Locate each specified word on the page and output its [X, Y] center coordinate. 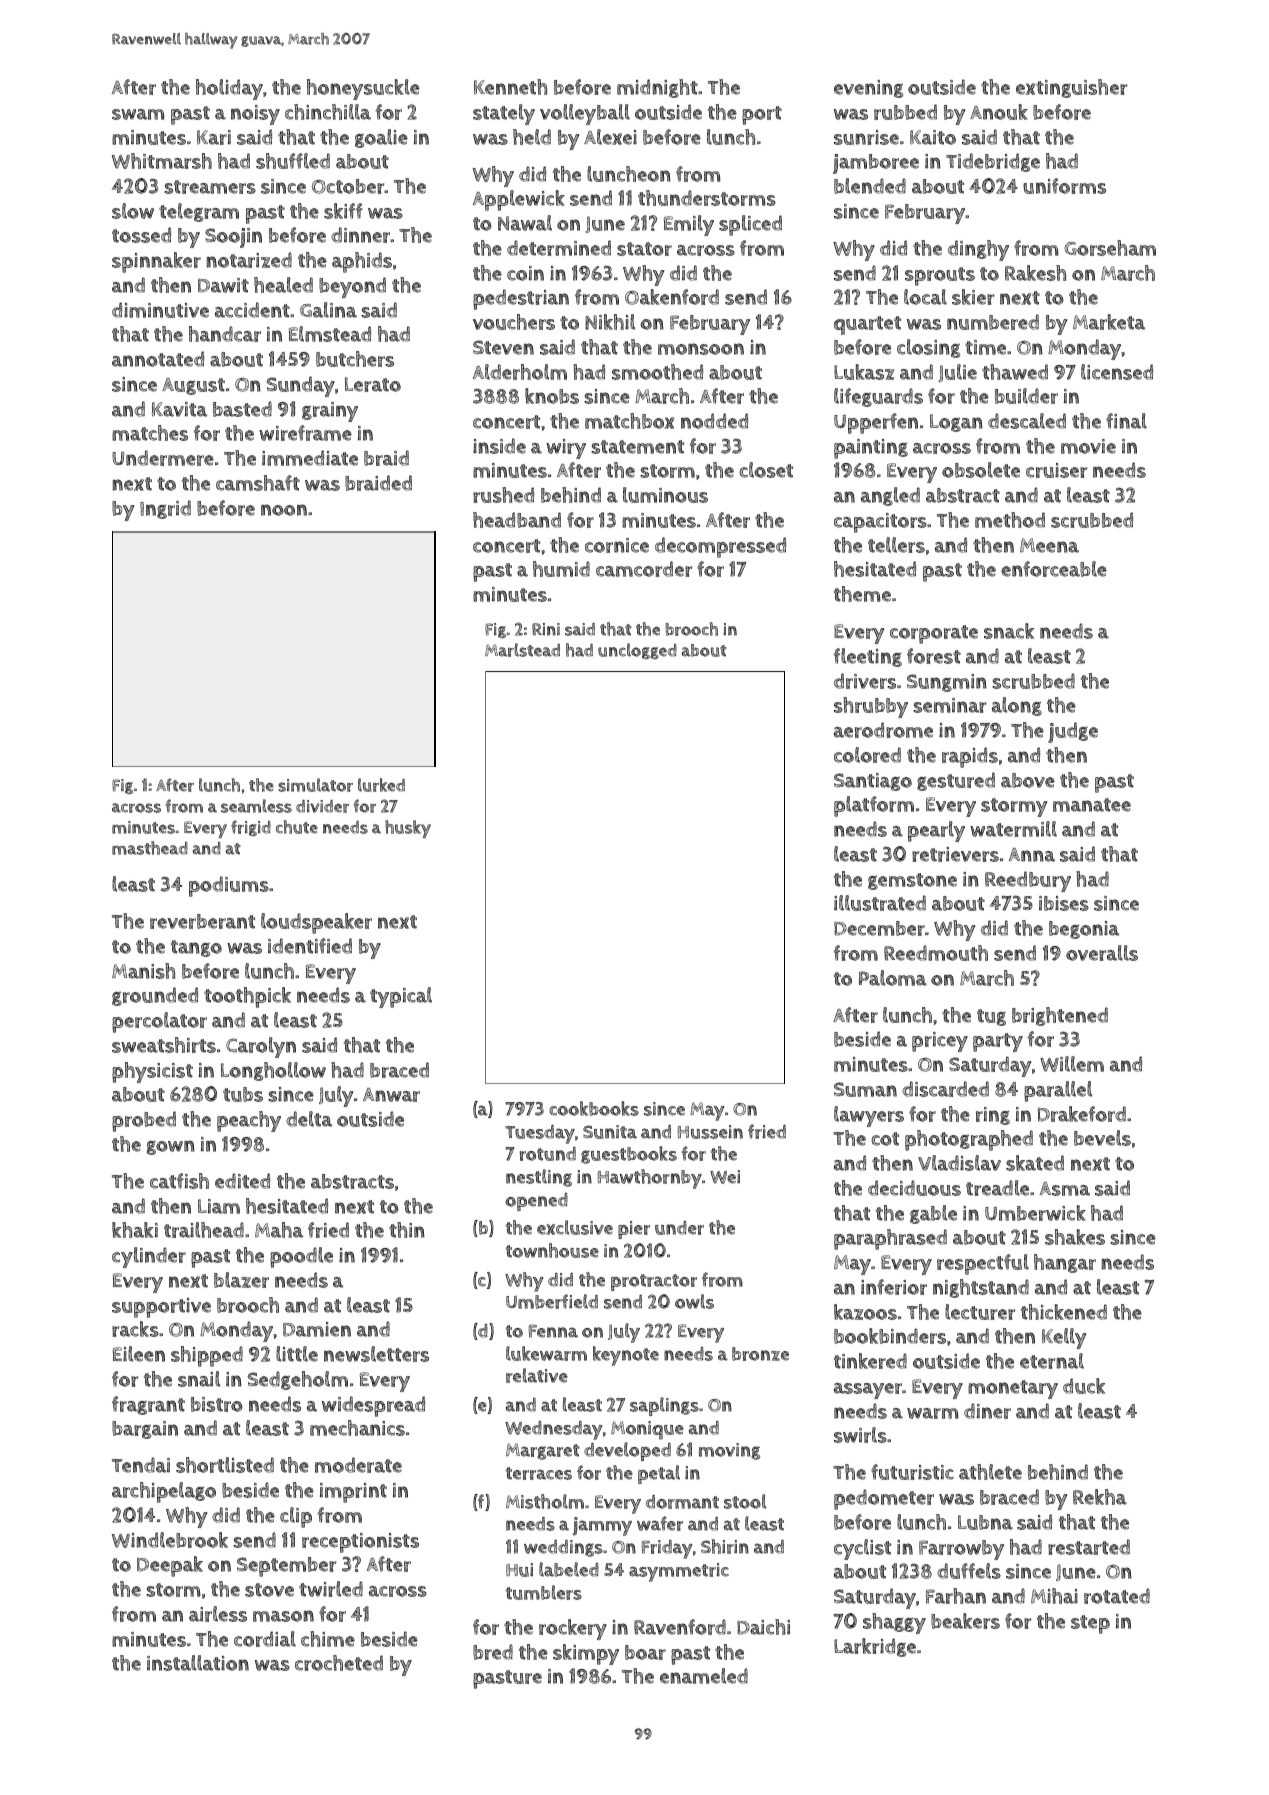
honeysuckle [363, 89]
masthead [150, 848]
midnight [657, 88]
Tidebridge [993, 162]
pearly [936, 831]
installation [198, 1663]
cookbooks [594, 1108]
